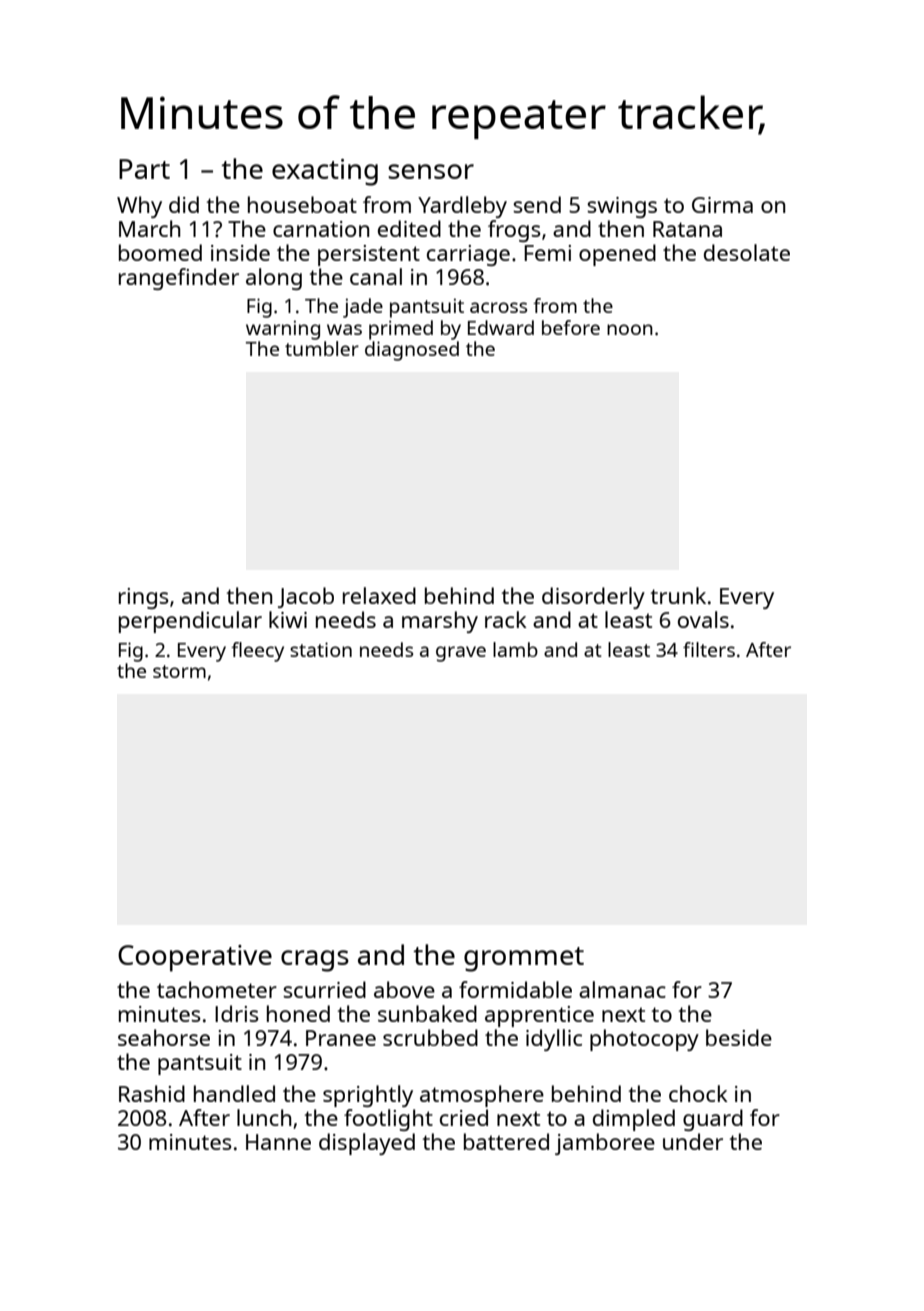  Describe the element at coordinates (537, 204) in the screenshot. I see `send` at that location.
